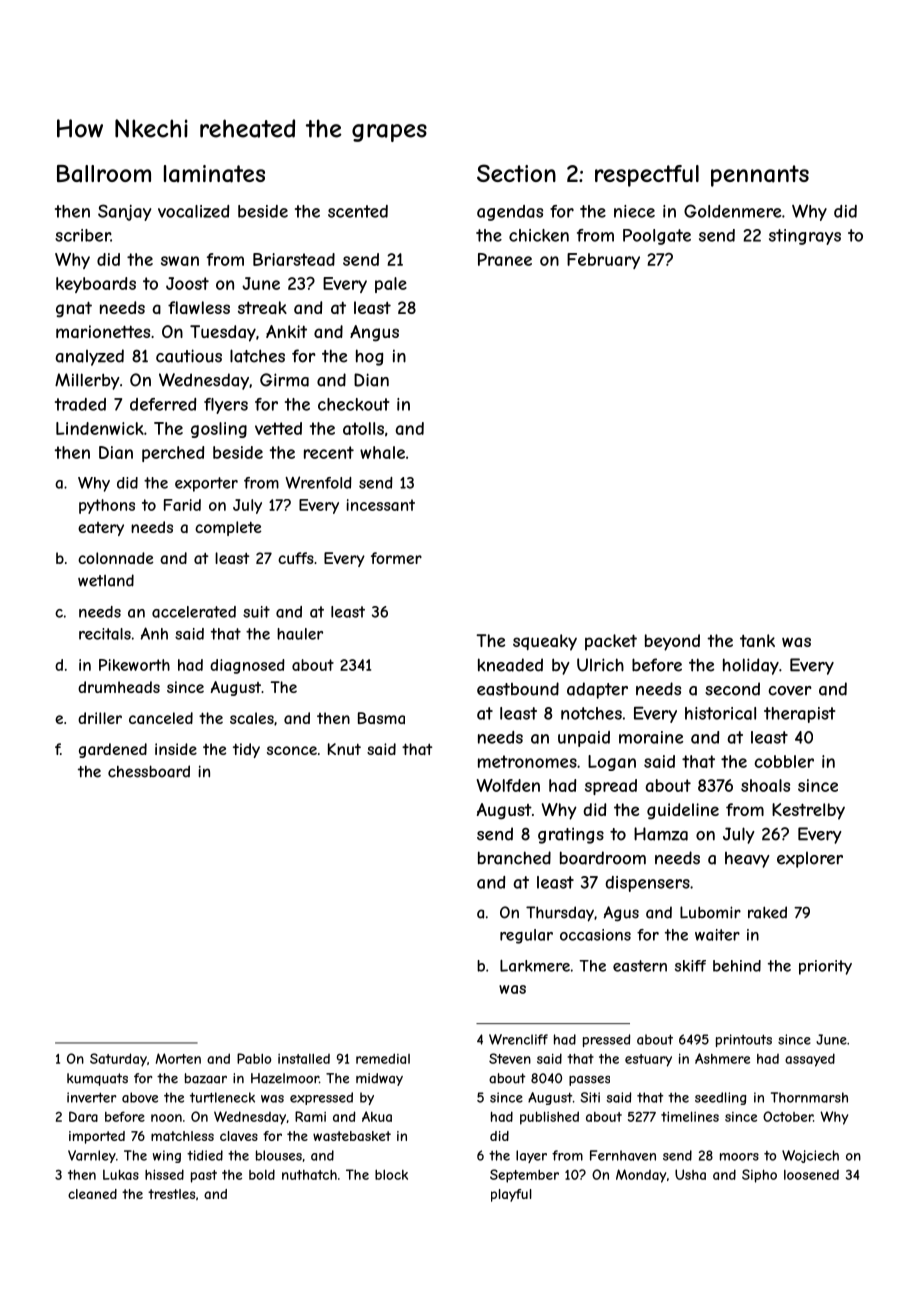 This image has height=1314, width=924. I want to click on pennants, so click(760, 176).
